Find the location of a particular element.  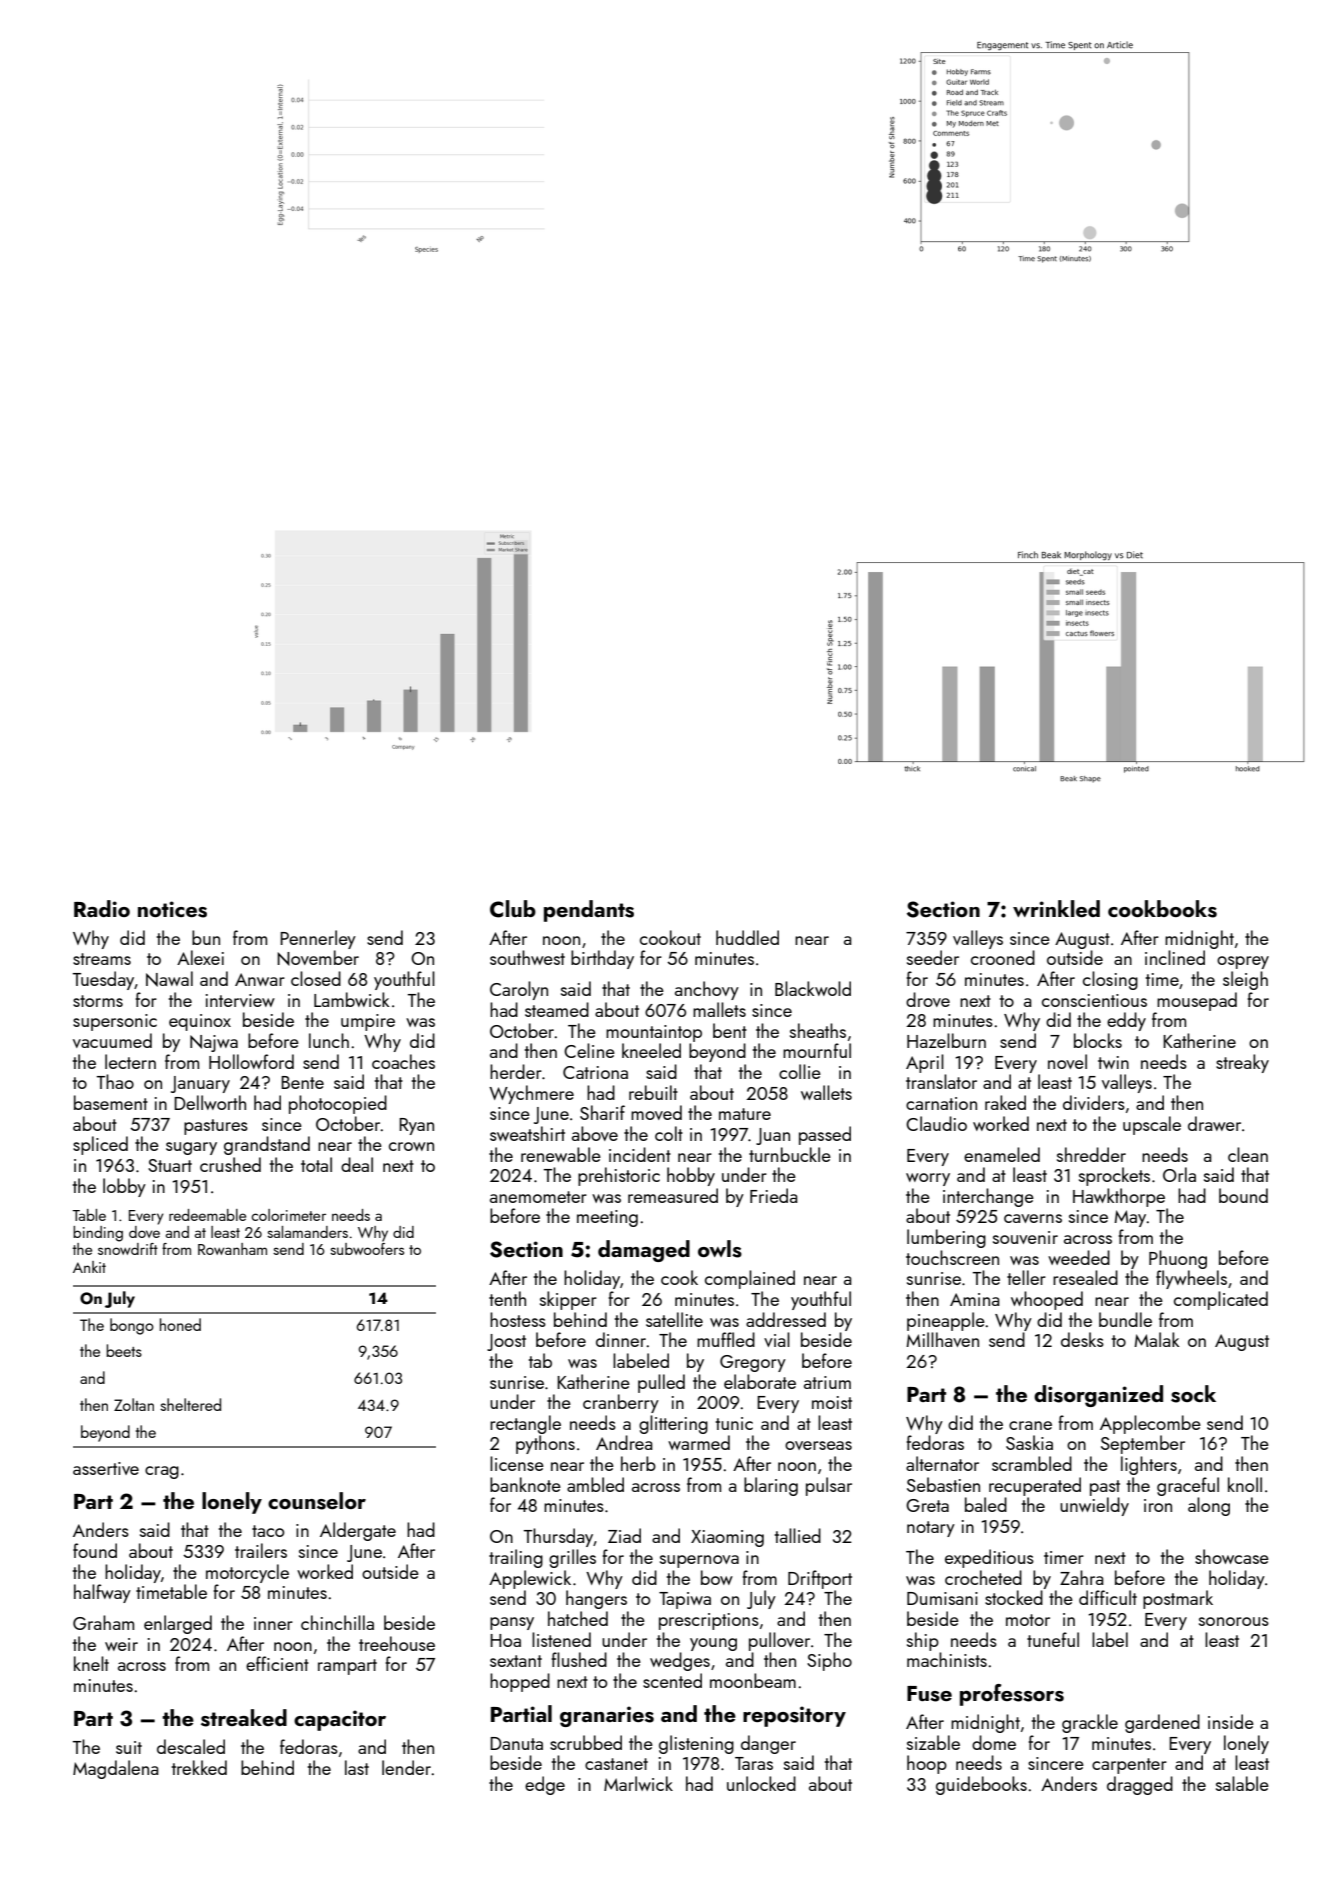

Phuong is located at coordinates (1178, 1259).
